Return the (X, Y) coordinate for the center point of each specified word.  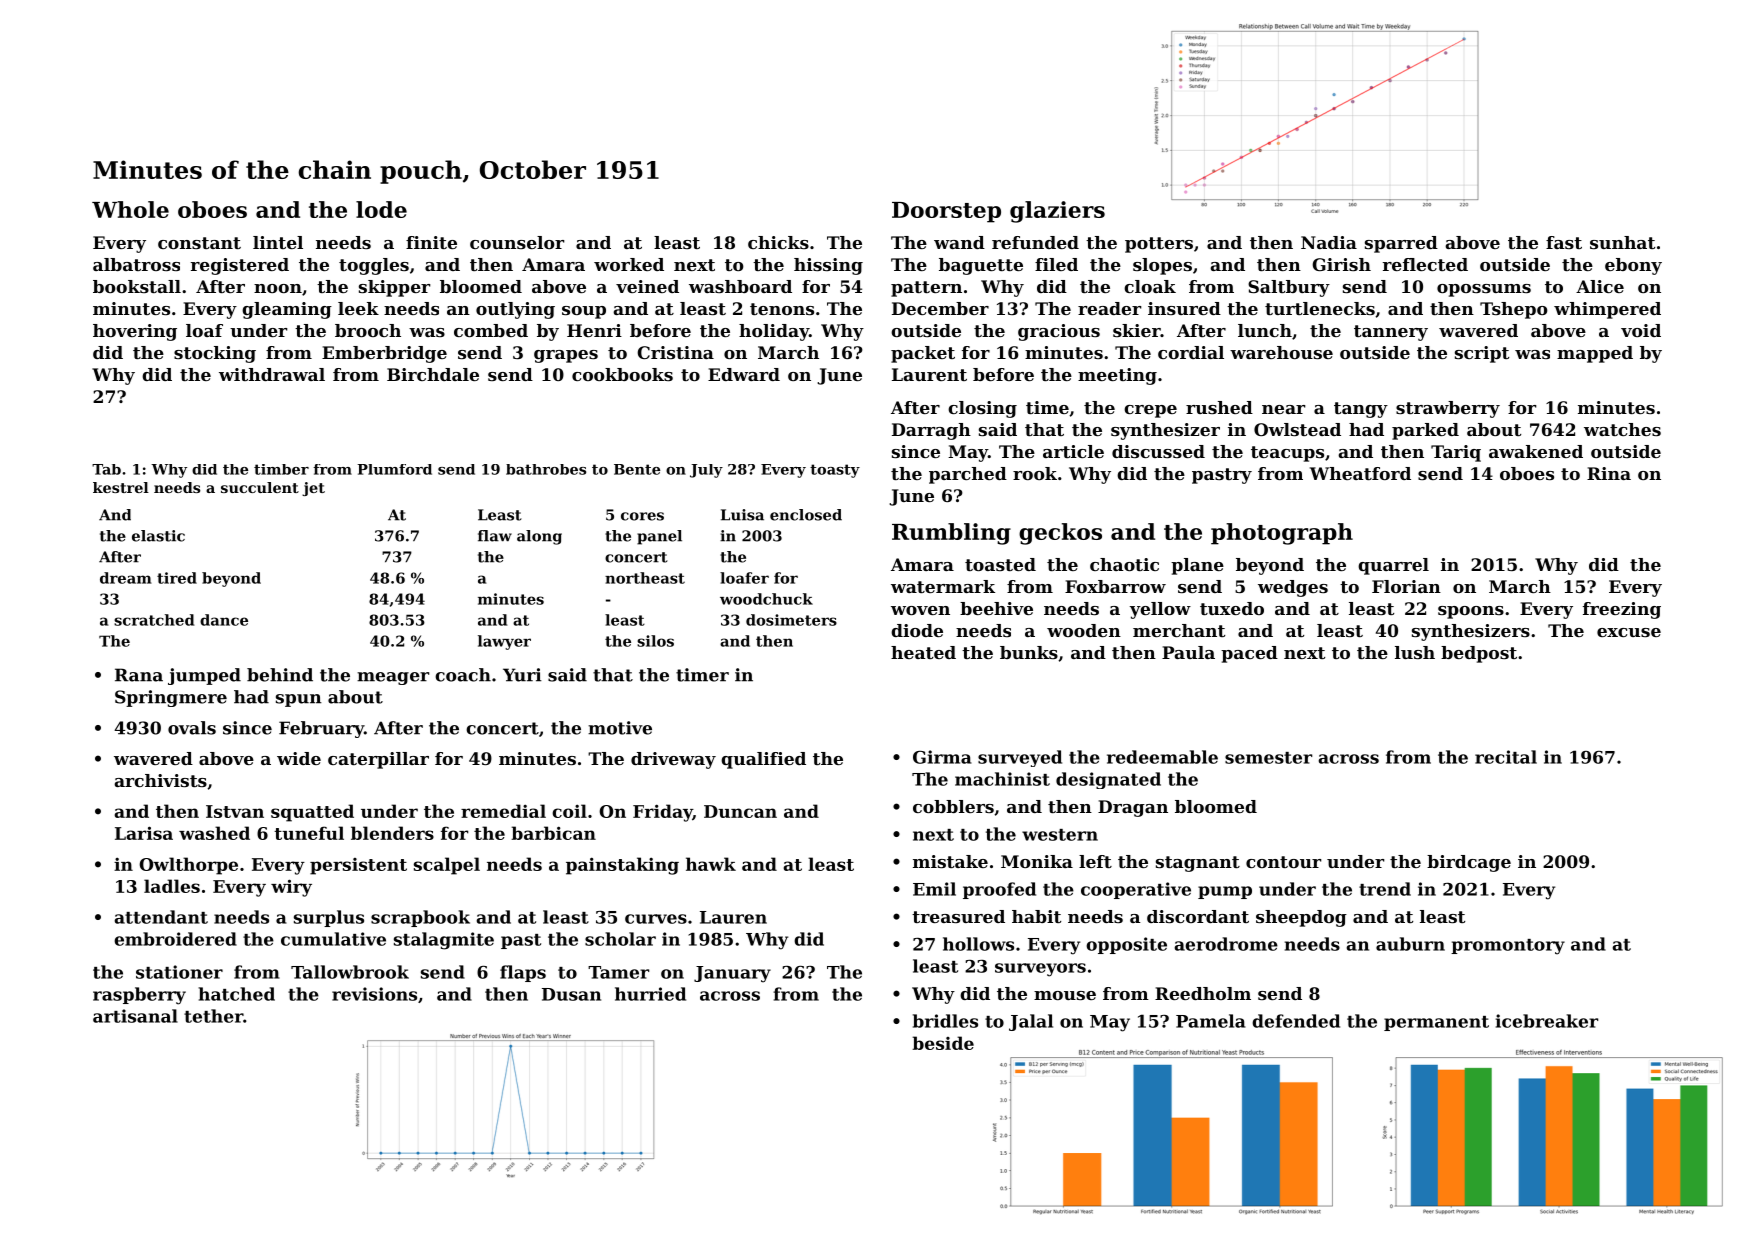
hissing (828, 266)
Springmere (171, 698)
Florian (1406, 586)
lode (381, 209)
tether (213, 1016)
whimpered (1607, 310)
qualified (763, 760)
